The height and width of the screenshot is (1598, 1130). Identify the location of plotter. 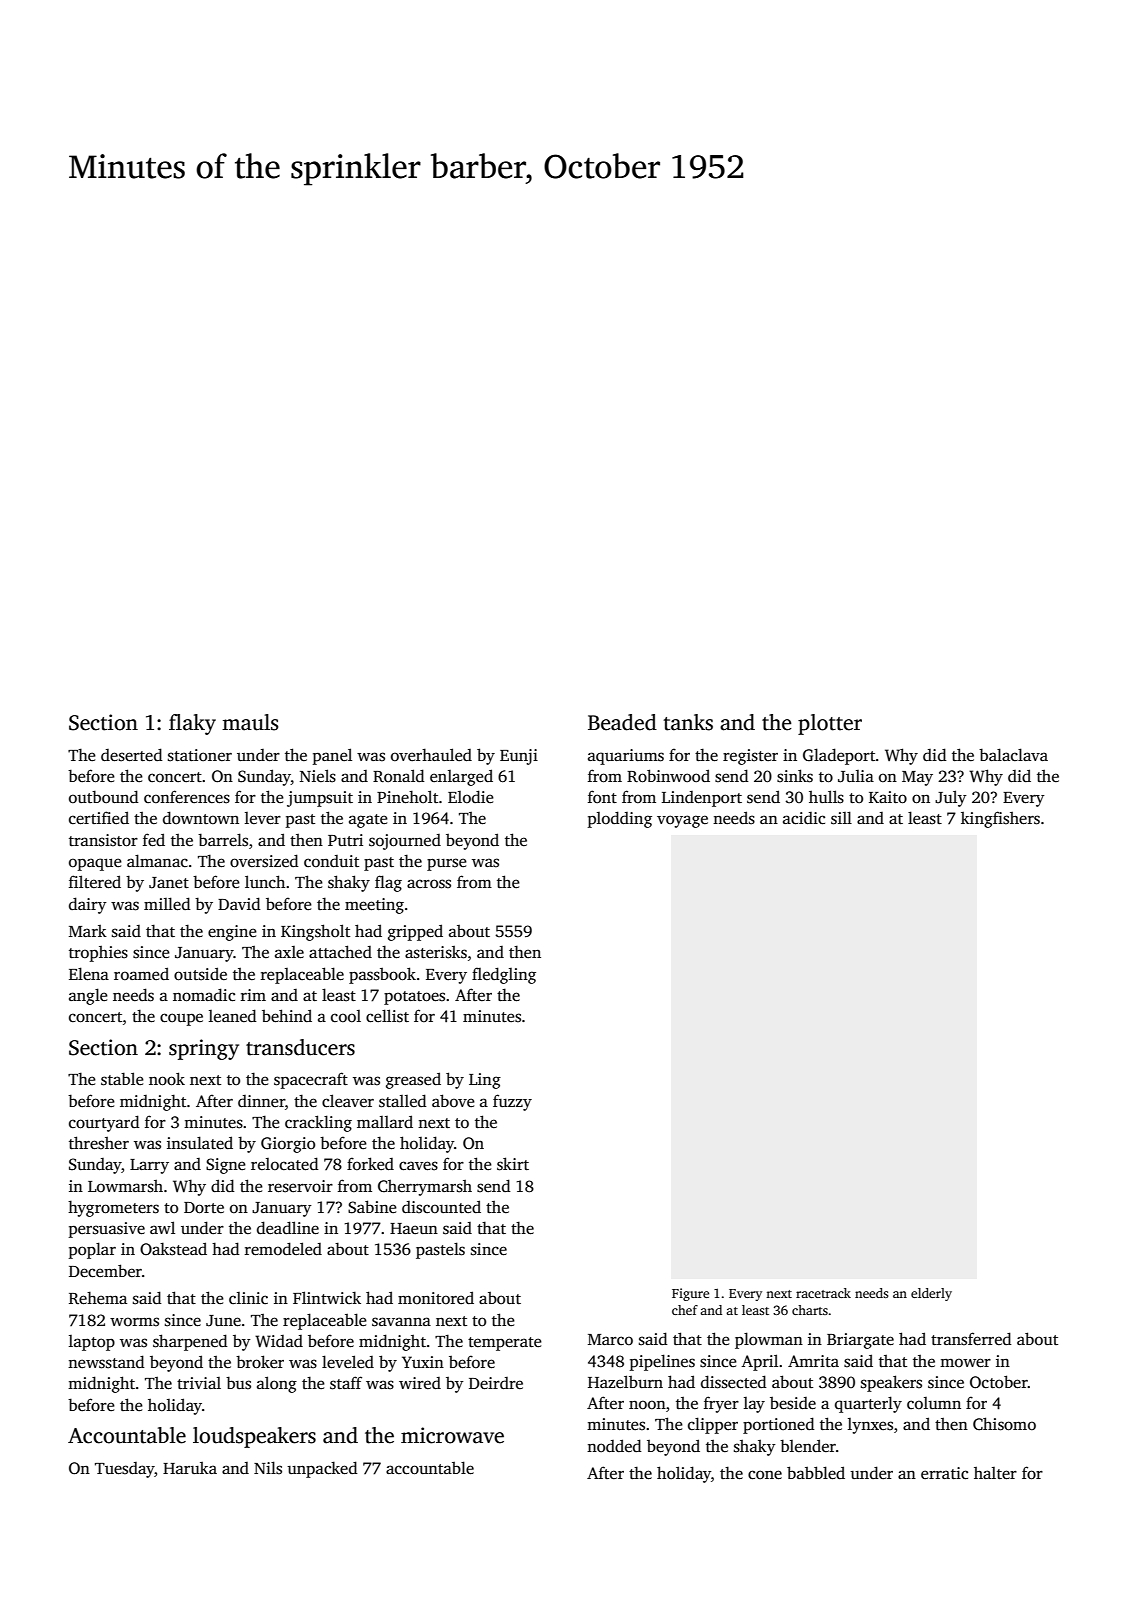
(830, 724).
